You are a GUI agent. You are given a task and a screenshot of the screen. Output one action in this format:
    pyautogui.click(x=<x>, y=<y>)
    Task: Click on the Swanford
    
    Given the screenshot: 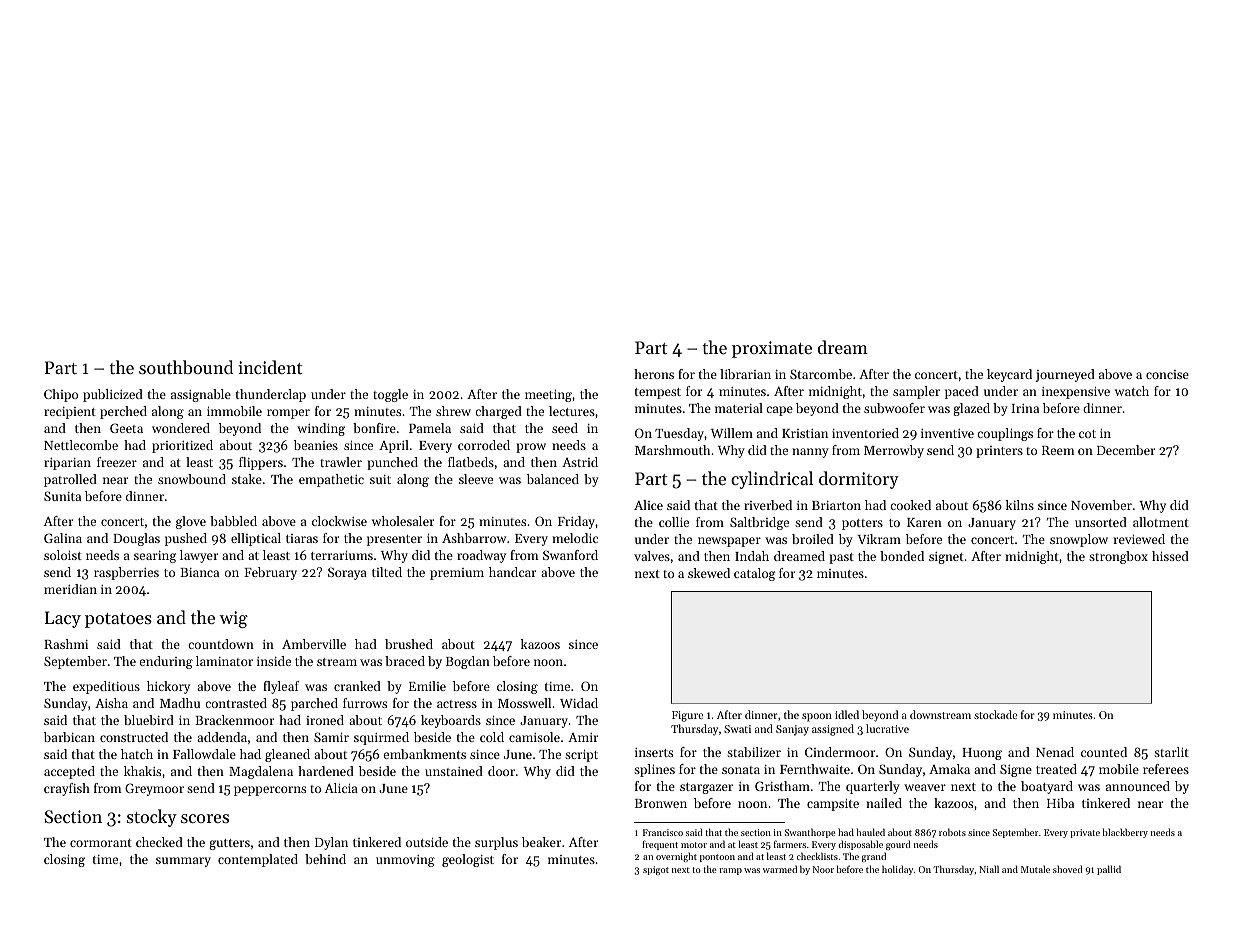 What is the action you would take?
    pyautogui.click(x=570, y=555)
